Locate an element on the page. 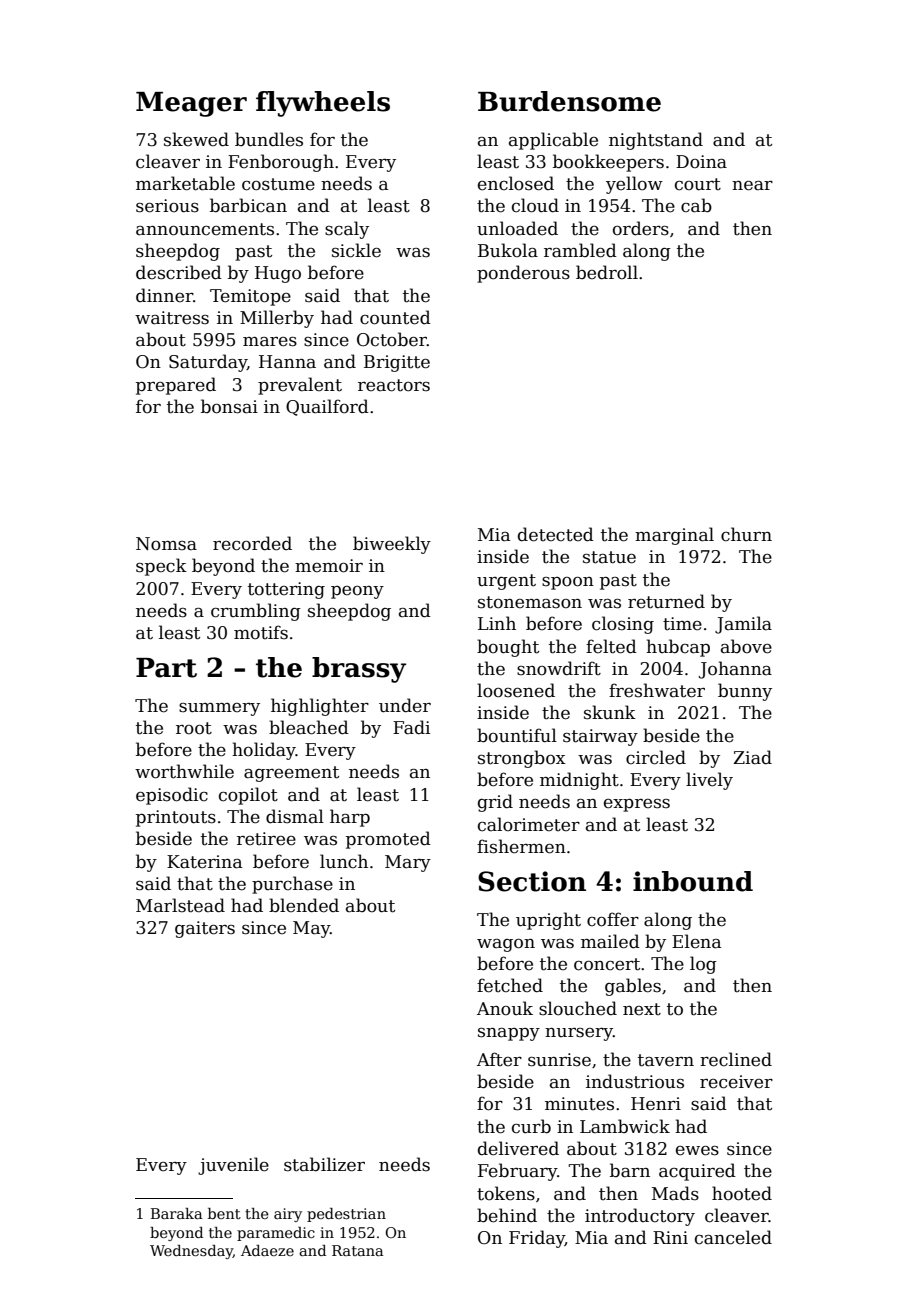  nightstand is located at coordinates (656, 141).
